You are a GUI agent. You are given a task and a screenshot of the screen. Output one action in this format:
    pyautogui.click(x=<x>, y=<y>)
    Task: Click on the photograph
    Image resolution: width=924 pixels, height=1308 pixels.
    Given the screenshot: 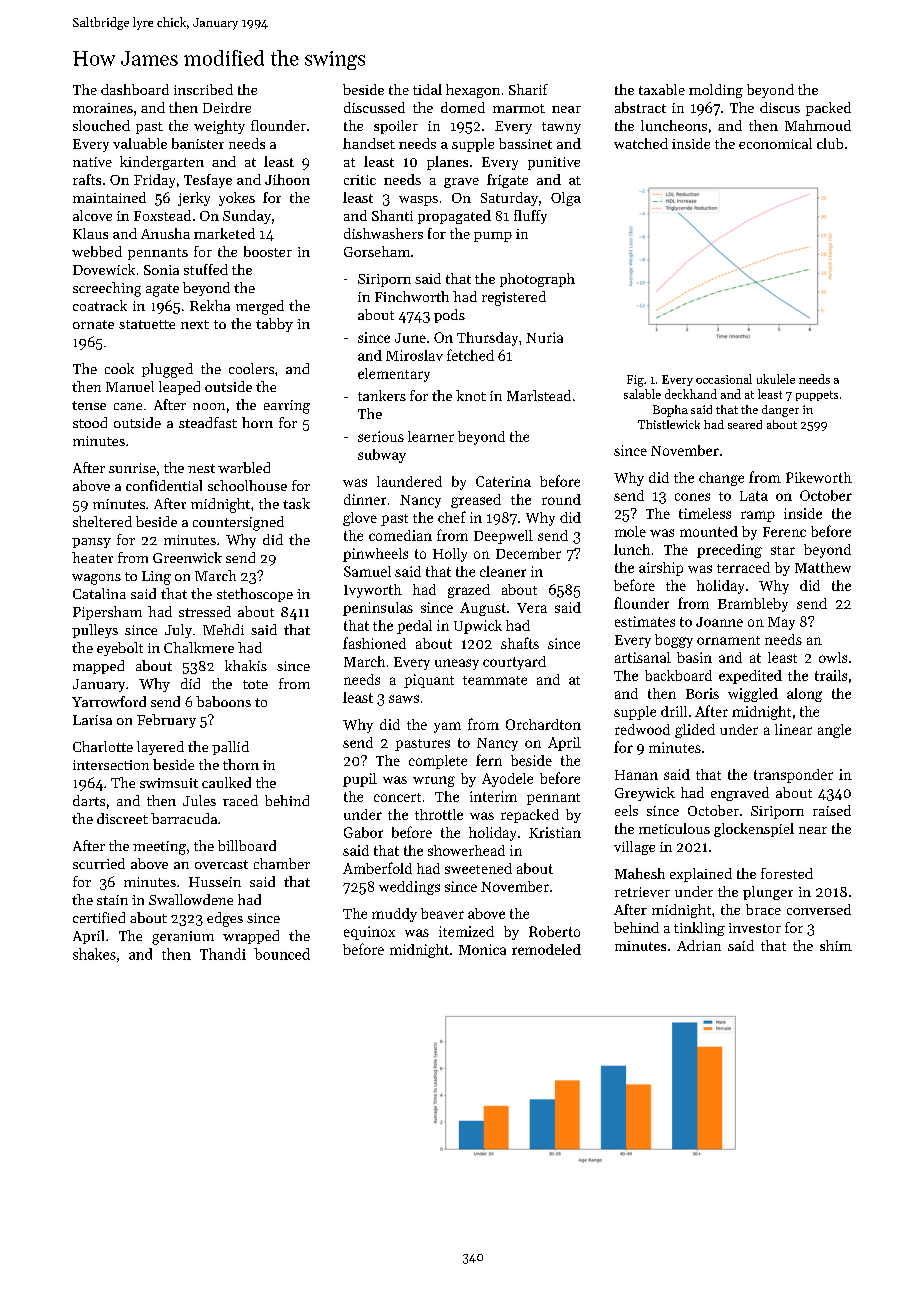 What is the action you would take?
    pyautogui.click(x=537, y=280)
